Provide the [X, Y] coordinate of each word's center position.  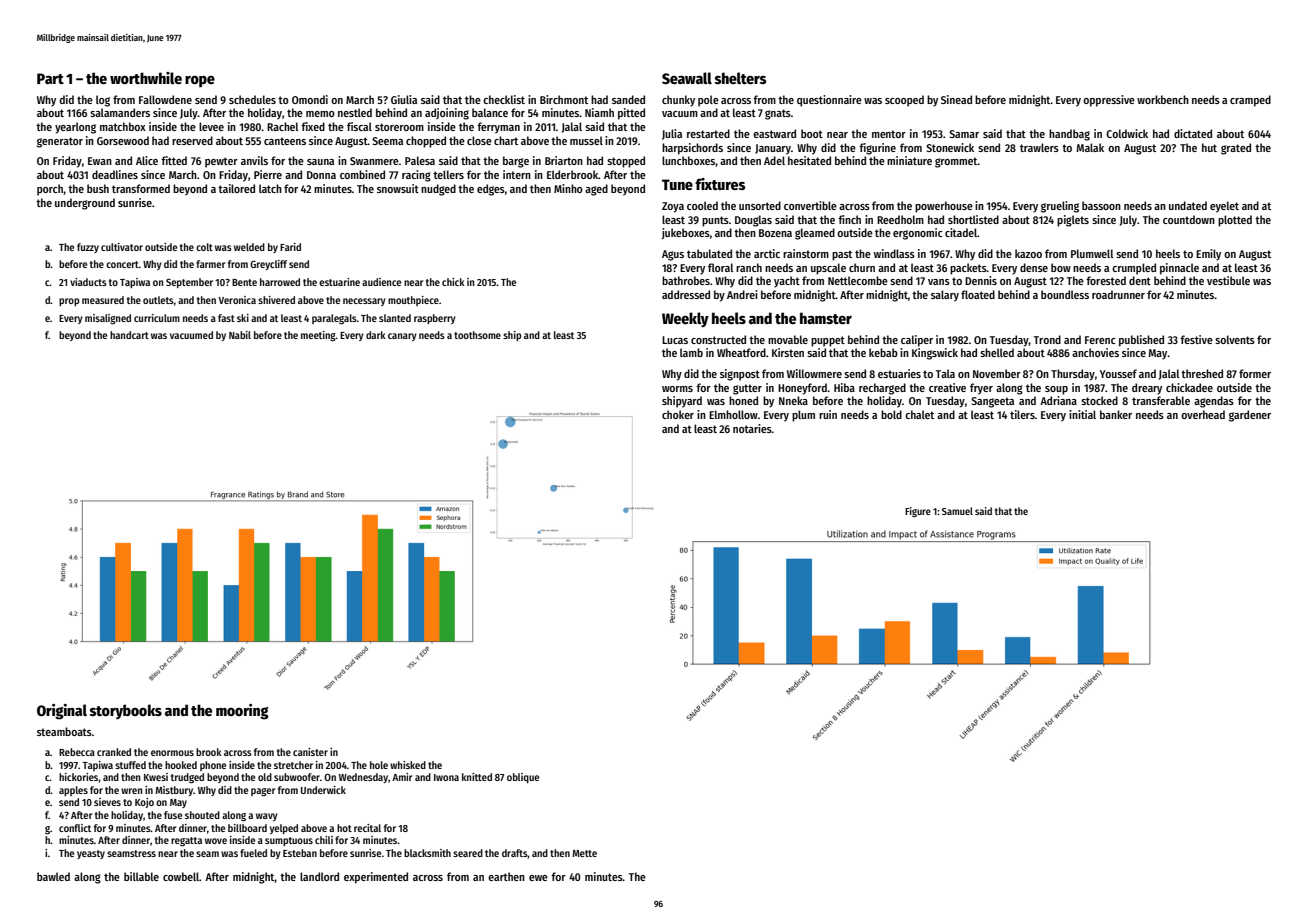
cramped [1250, 101]
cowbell [181, 876]
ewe [538, 878]
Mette [584, 853]
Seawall [687, 78]
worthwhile [146, 78]
